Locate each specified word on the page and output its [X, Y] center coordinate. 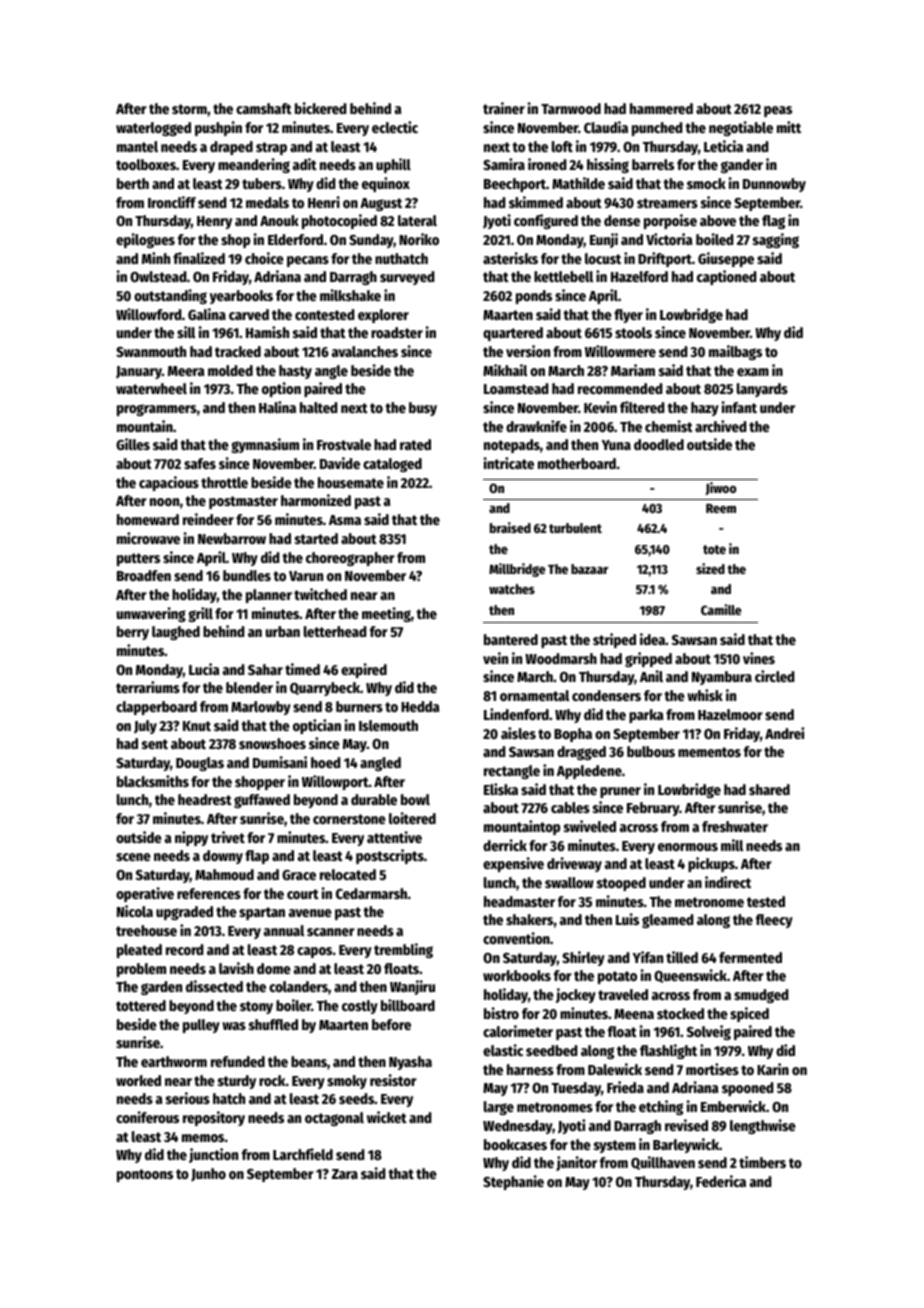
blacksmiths [153, 781]
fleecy [774, 921]
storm [189, 109]
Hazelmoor [730, 714]
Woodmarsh [561, 658]
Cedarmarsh [371, 893]
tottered [141, 1005]
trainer [504, 108]
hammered [661, 108]
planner [269, 596]
